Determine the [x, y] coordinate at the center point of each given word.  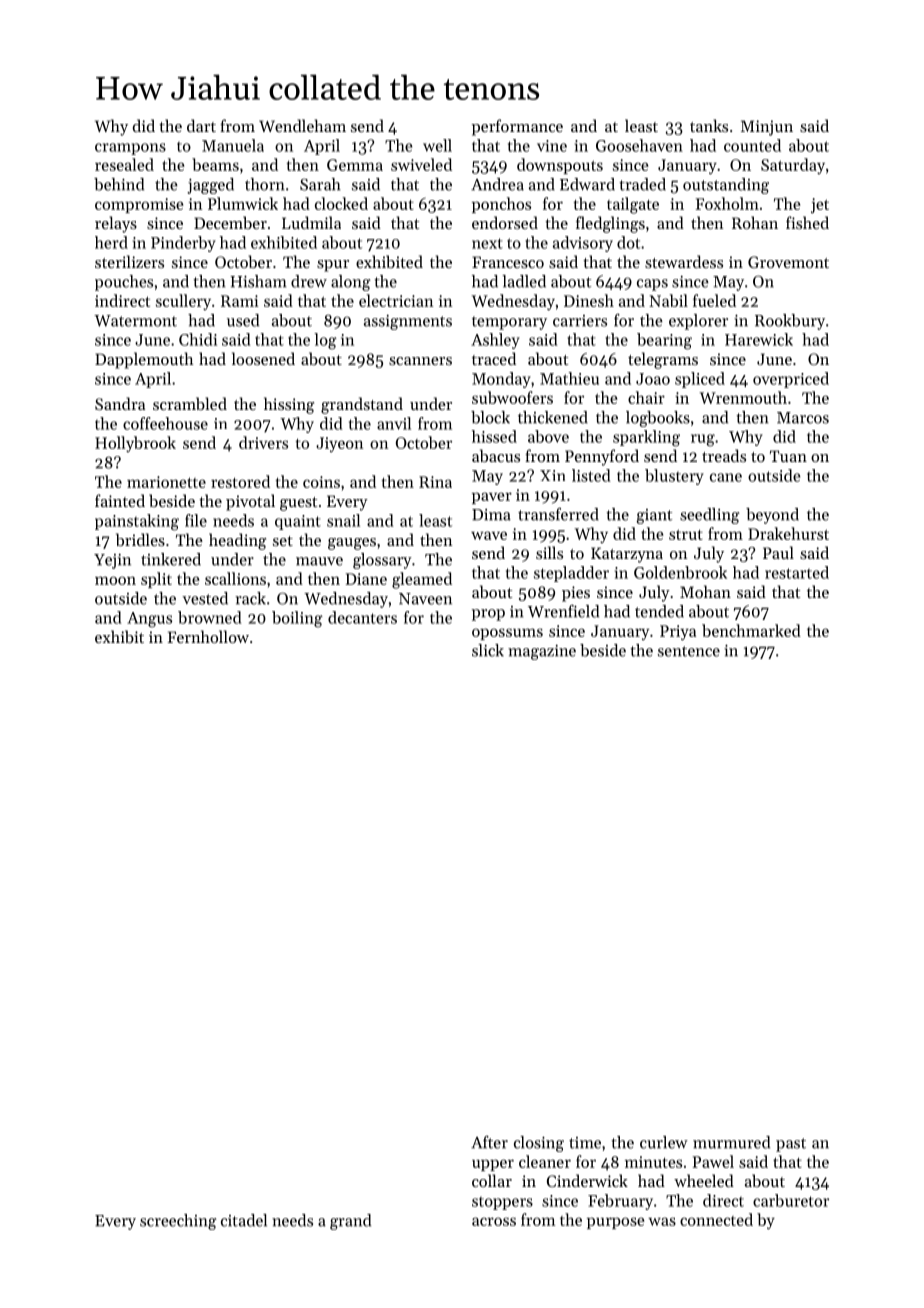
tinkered [171, 559]
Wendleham [302, 125]
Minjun [767, 128]
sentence [689, 651]
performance [517, 127]
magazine [542, 652]
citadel [244, 1220]
